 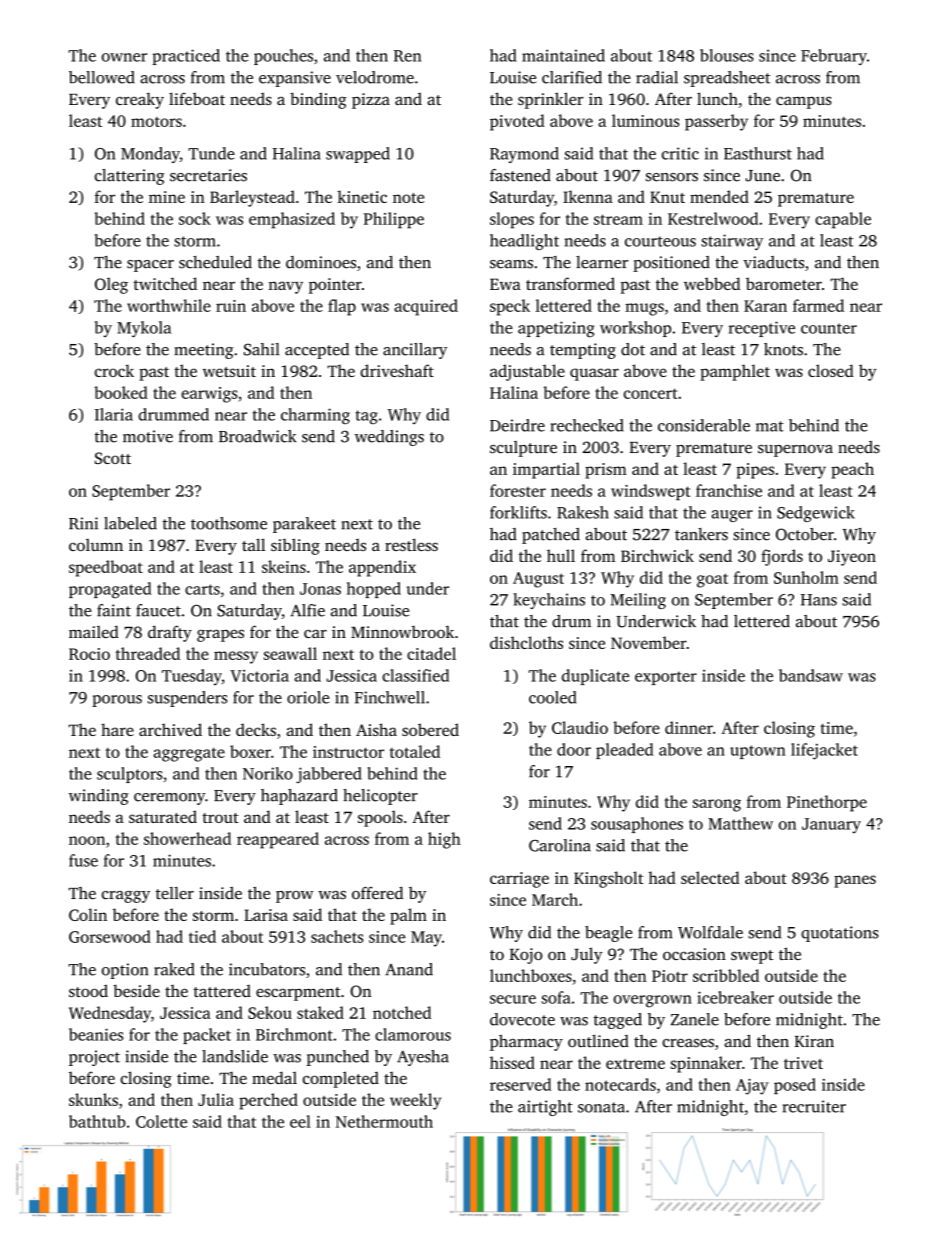 What do you see at coordinates (158, 610) in the image?
I see `faucet` at bounding box center [158, 610].
